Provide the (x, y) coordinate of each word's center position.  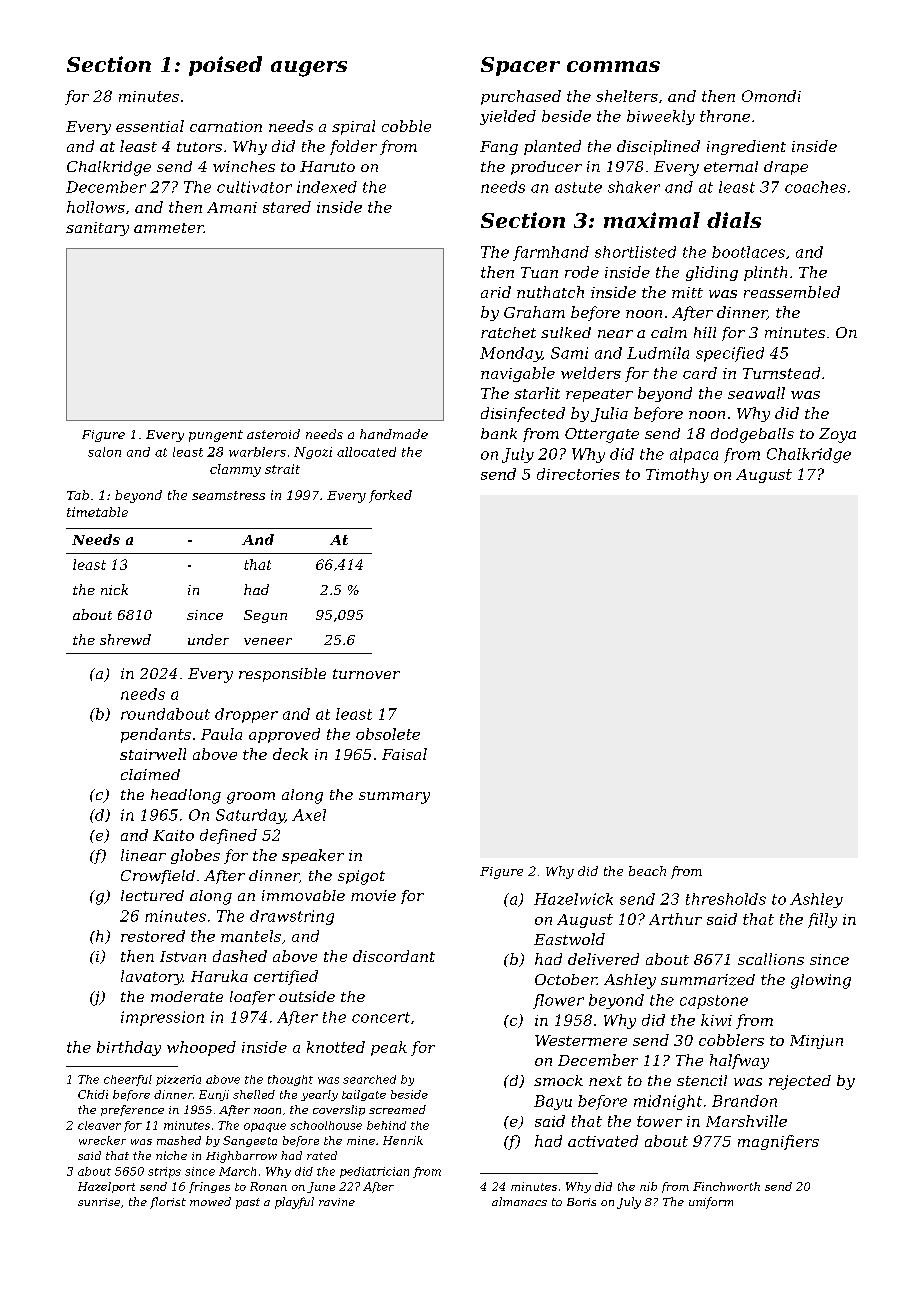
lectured (152, 895)
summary (394, 798)
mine (361, 1140)
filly (822, 920)
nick (114, 589)
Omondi (771, 96)
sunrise (99, 1202)
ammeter (169, 228)
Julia (609, 414)
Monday (511, 354)
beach (647, 871)
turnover (366, 674)
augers (309, 69)
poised (225, 66)
